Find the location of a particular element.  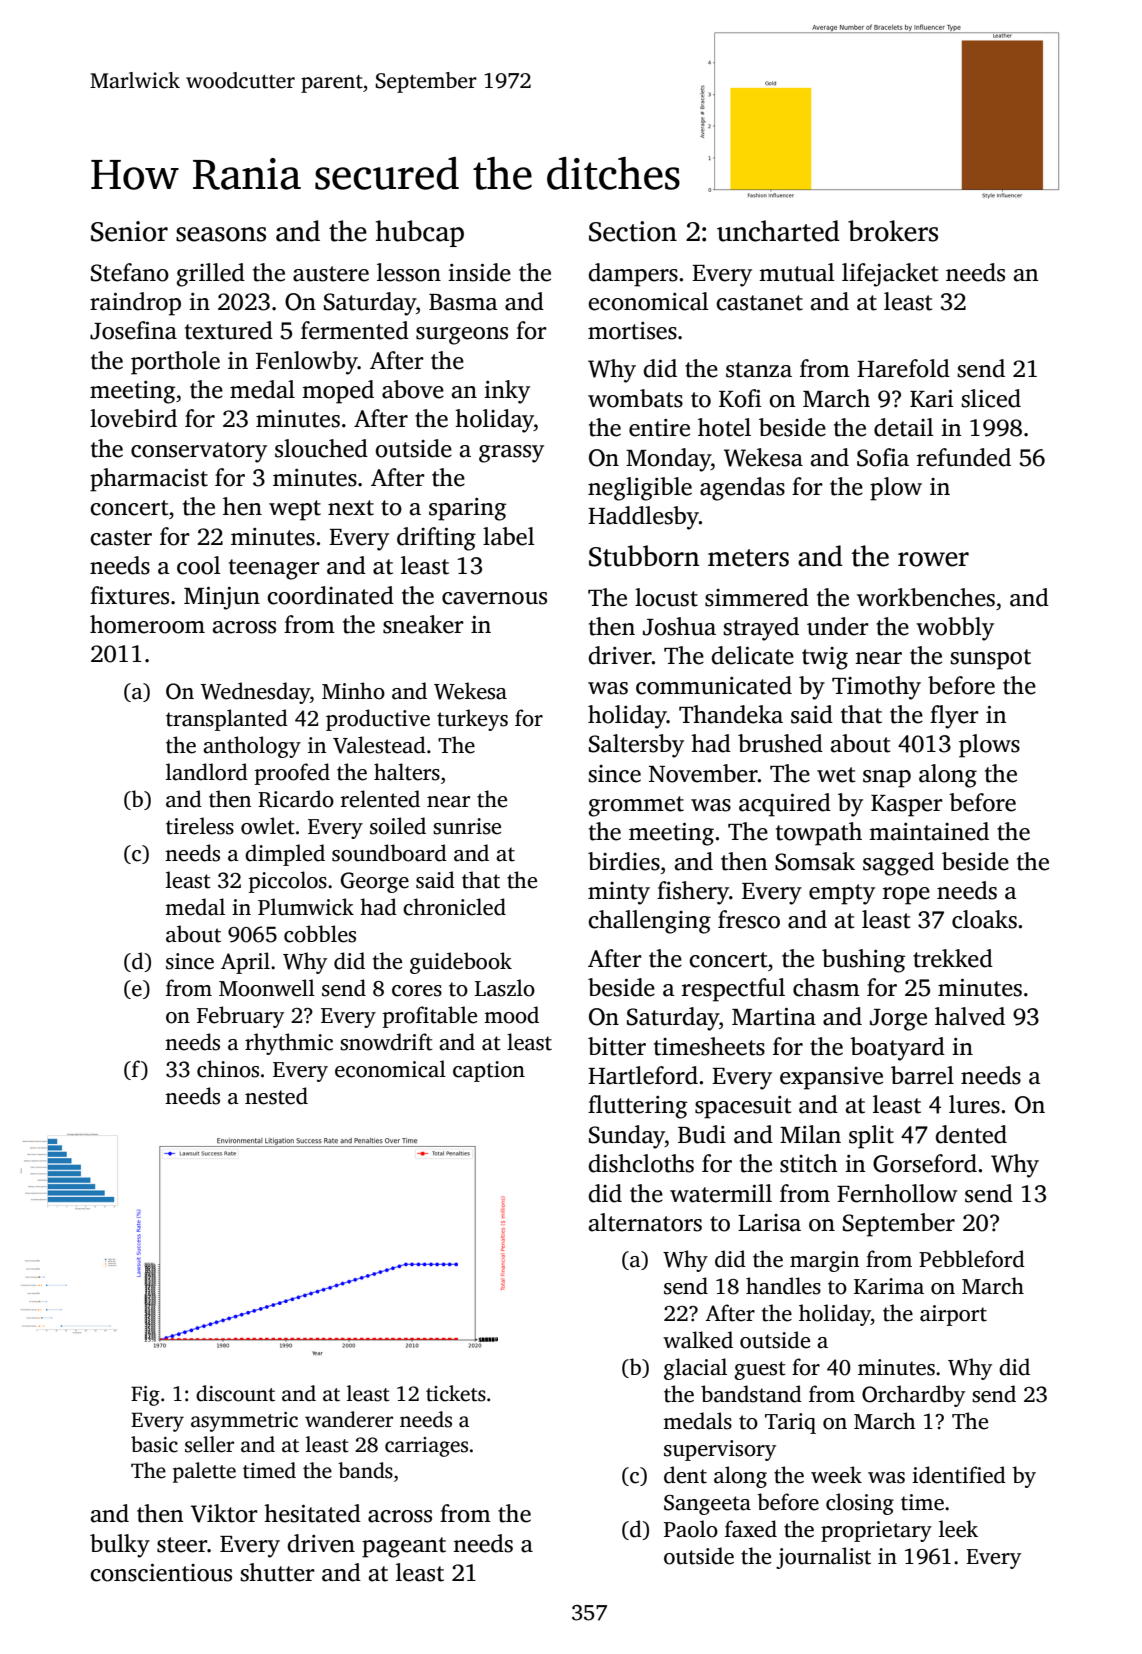

meters is located at coordinates (748, 558).
